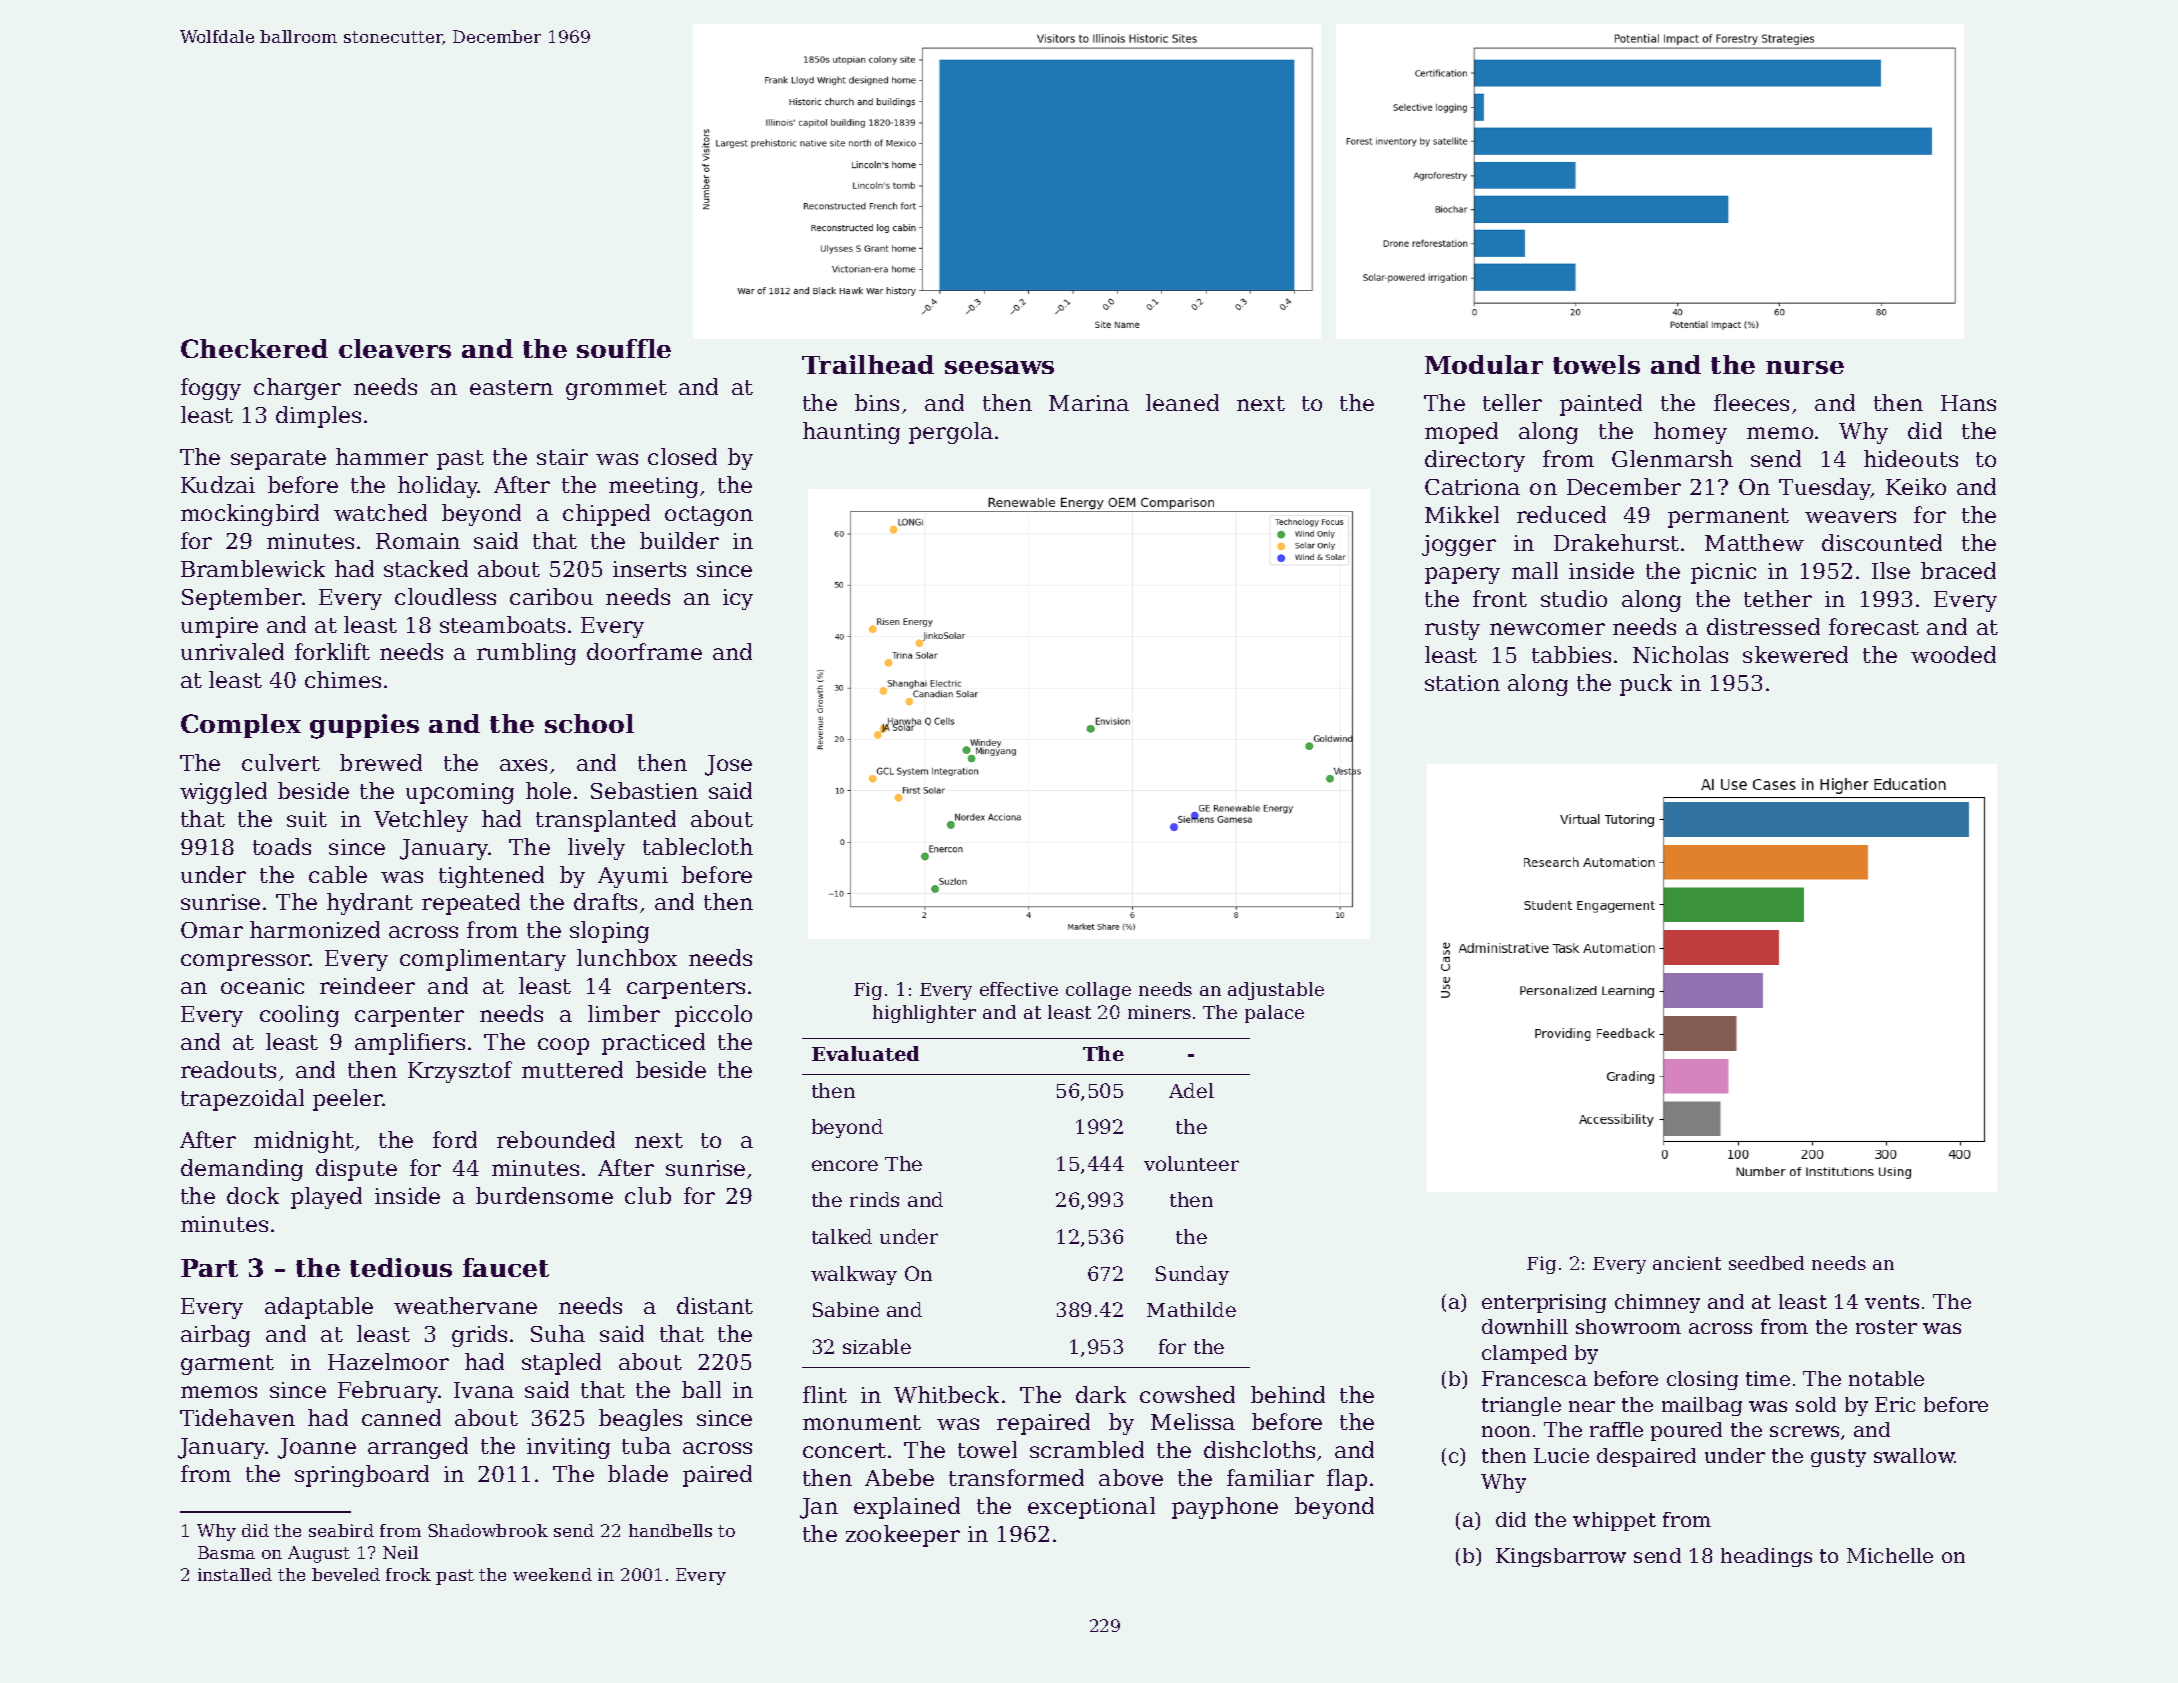 The width and height of the document is (2178, 1683). I want to click on cooling, so click(299, 1016).
